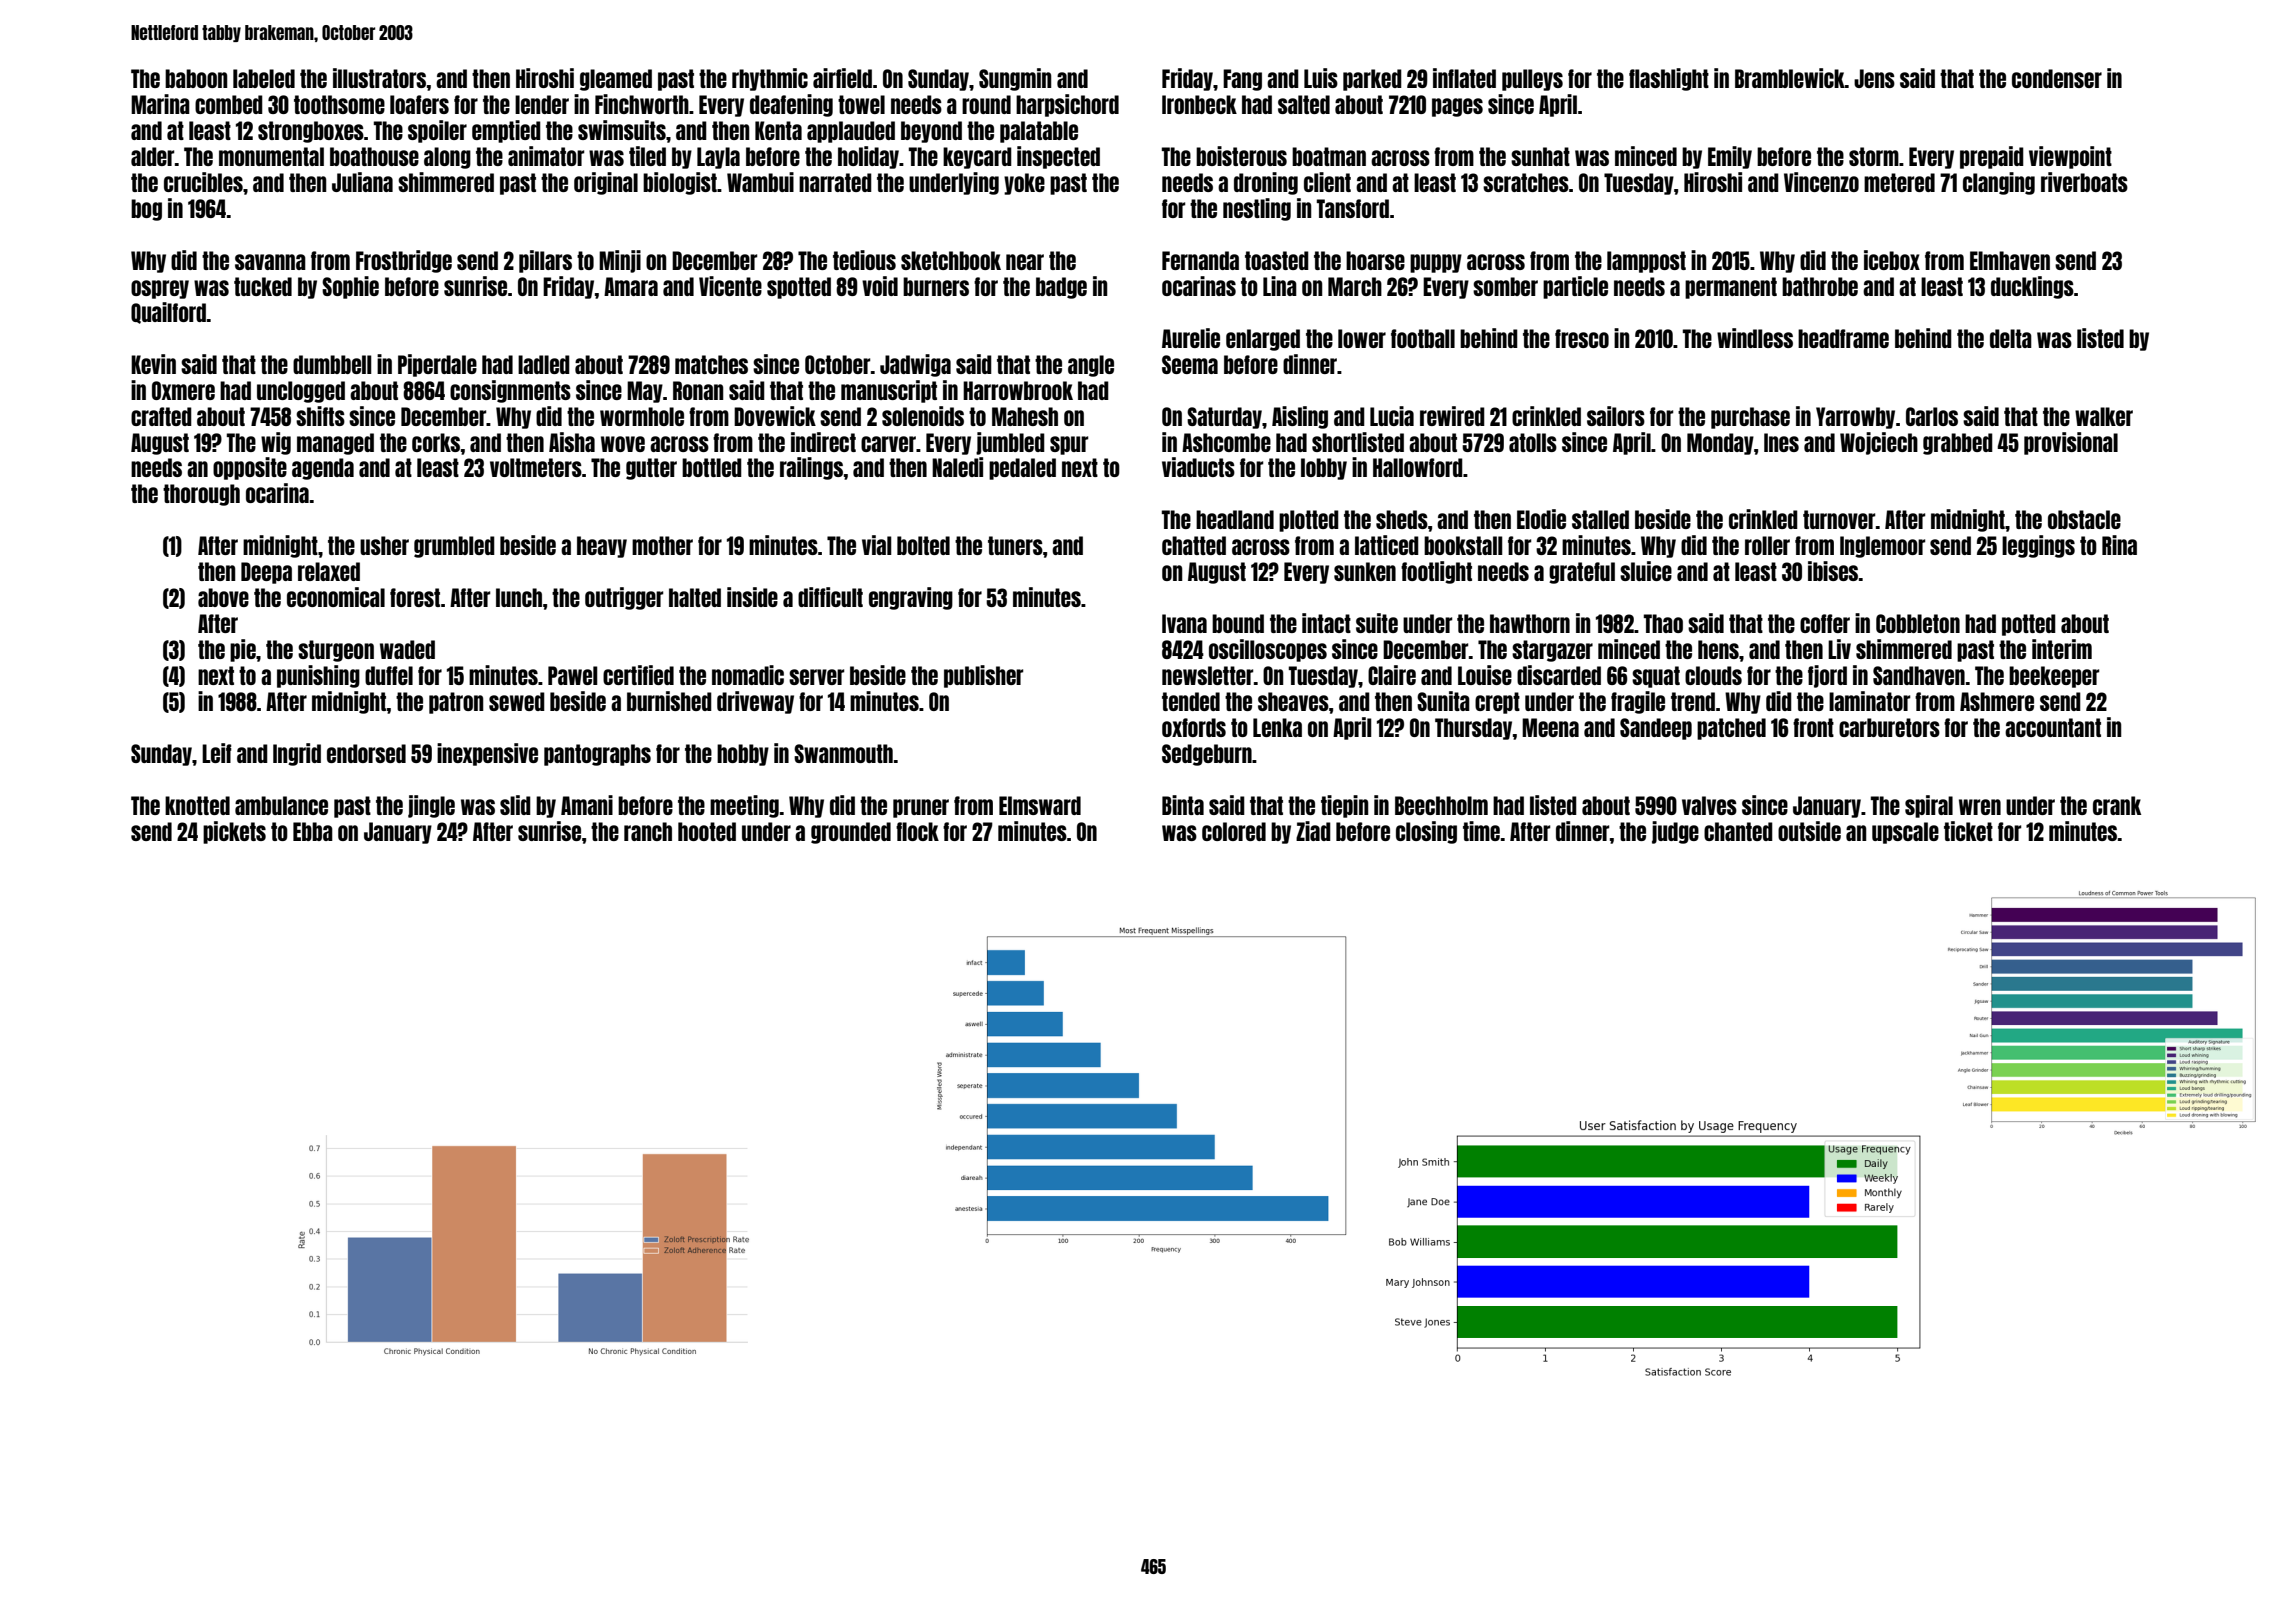 Image resolution: width=2282 pixels, height=1614 pixels. What do you see at coordinates (1025, 262) in the page?
I see `near` at bounding box center [1025, 262].
